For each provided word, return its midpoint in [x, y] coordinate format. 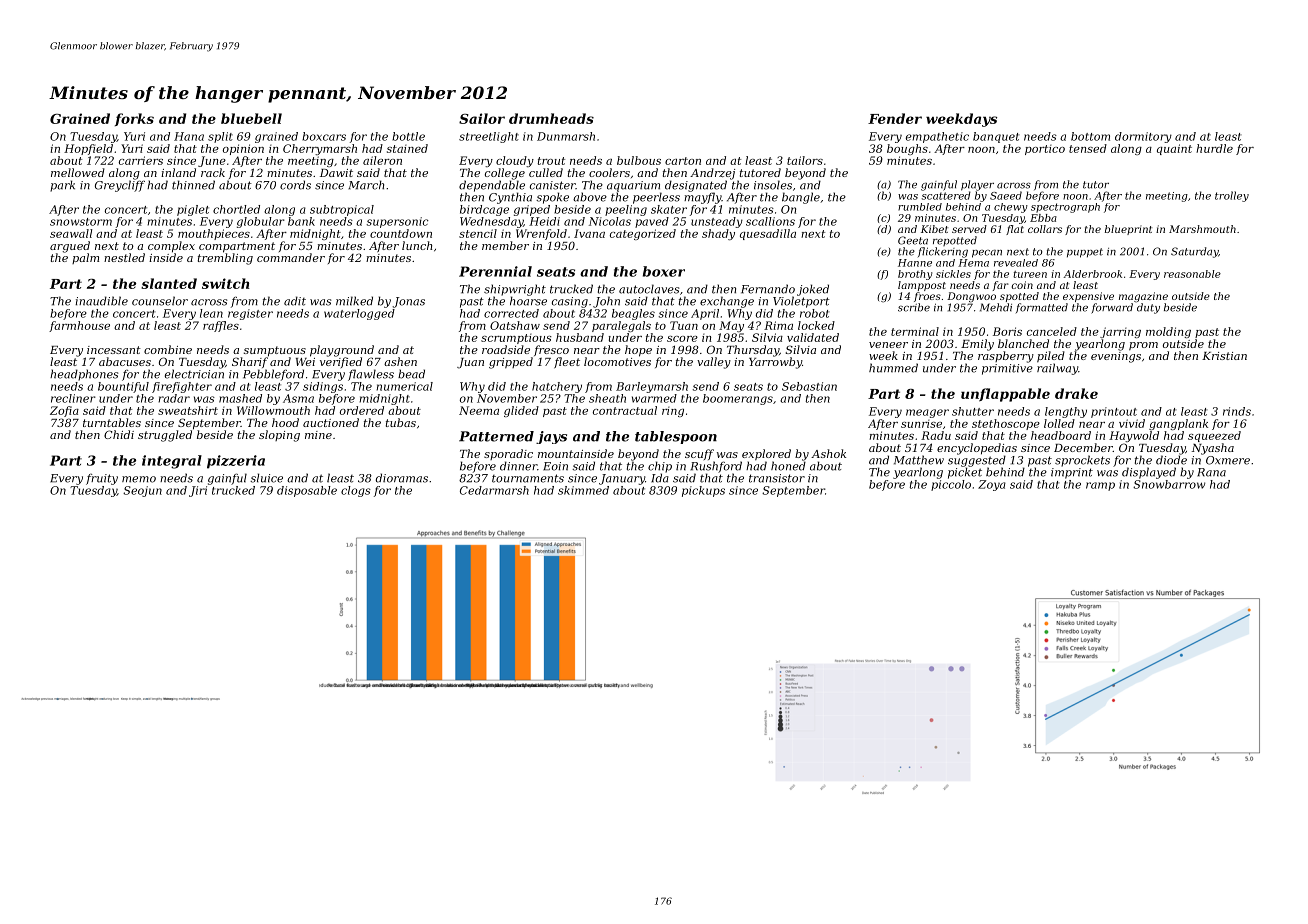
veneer [888, 345]
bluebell [251, 118]
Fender [895, 118]
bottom [1090, 136]
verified [341, 362]
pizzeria [236, 462]
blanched [1023, 343]
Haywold [1134, 436]
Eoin [555, 466]
